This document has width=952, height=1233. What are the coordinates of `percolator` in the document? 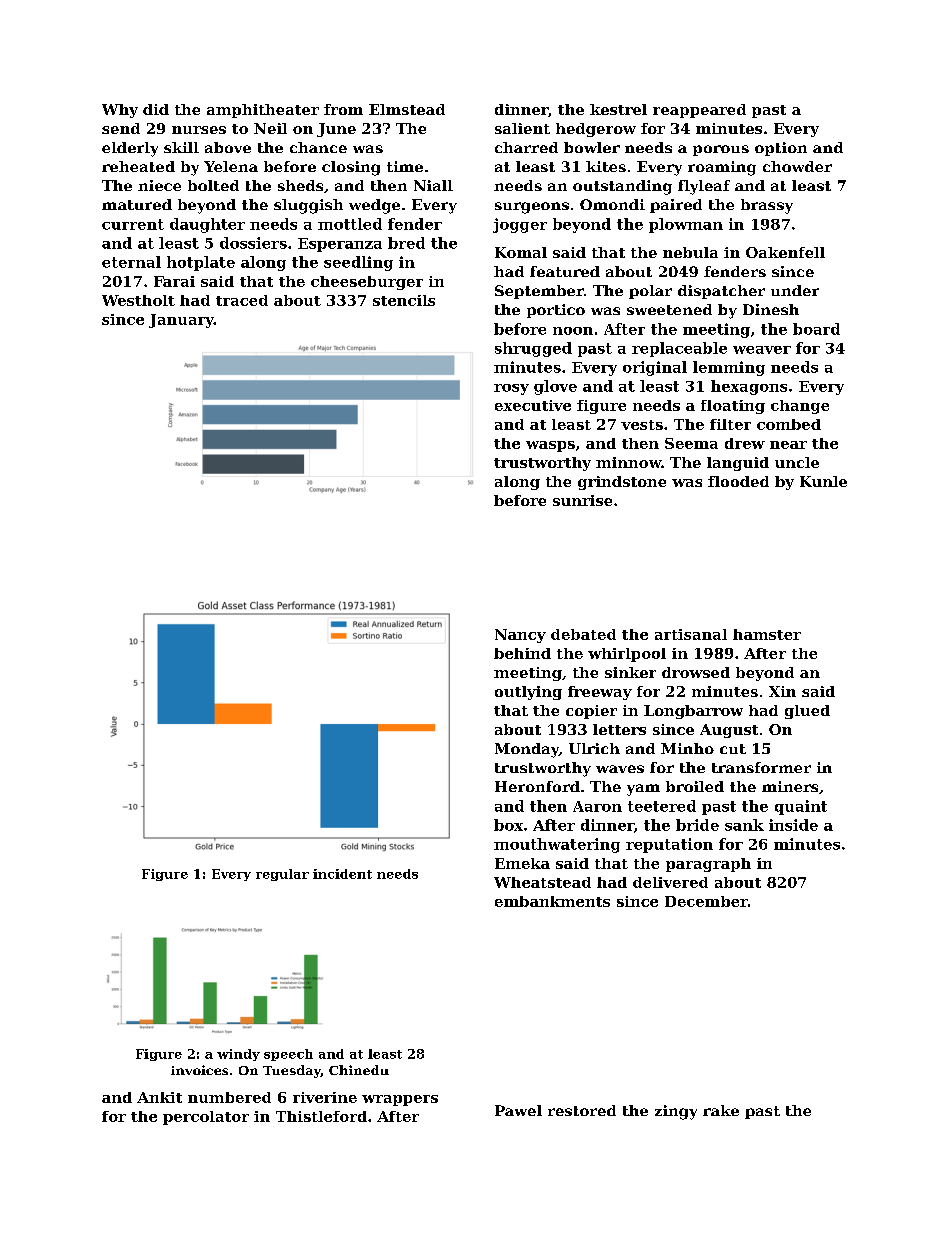 It's located at (206, 1118).
